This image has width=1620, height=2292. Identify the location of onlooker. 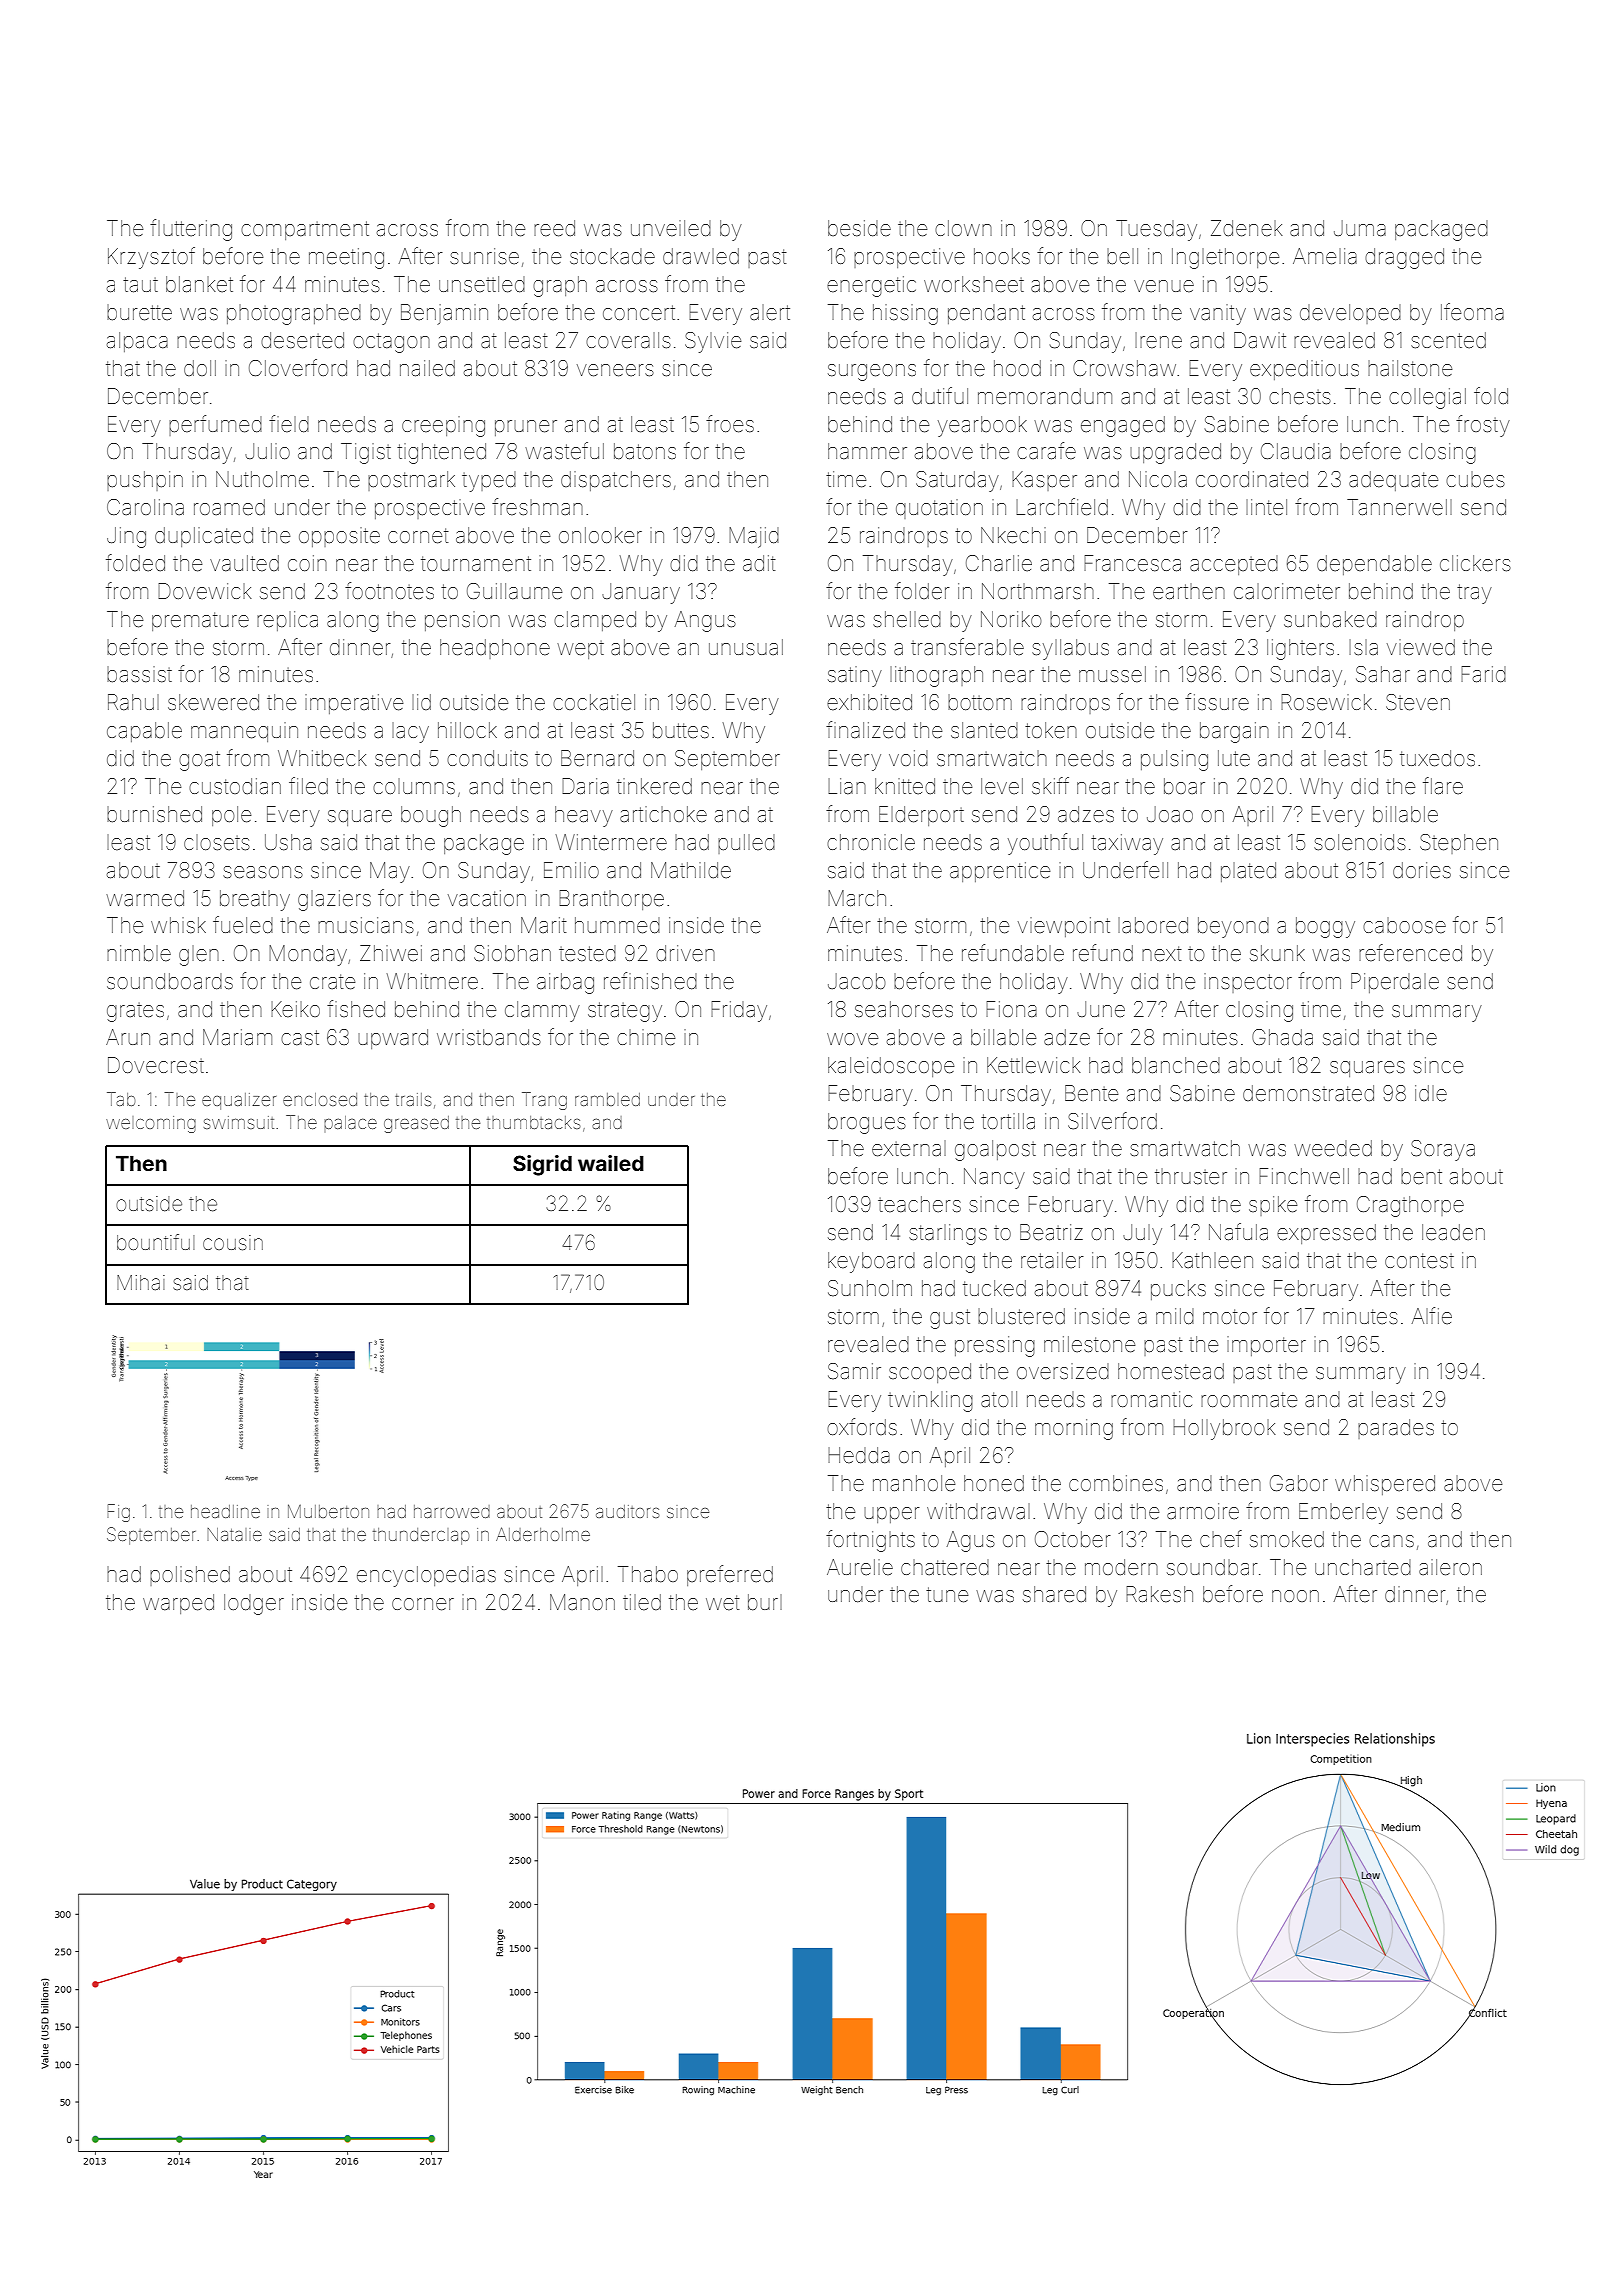
(600, 535).
